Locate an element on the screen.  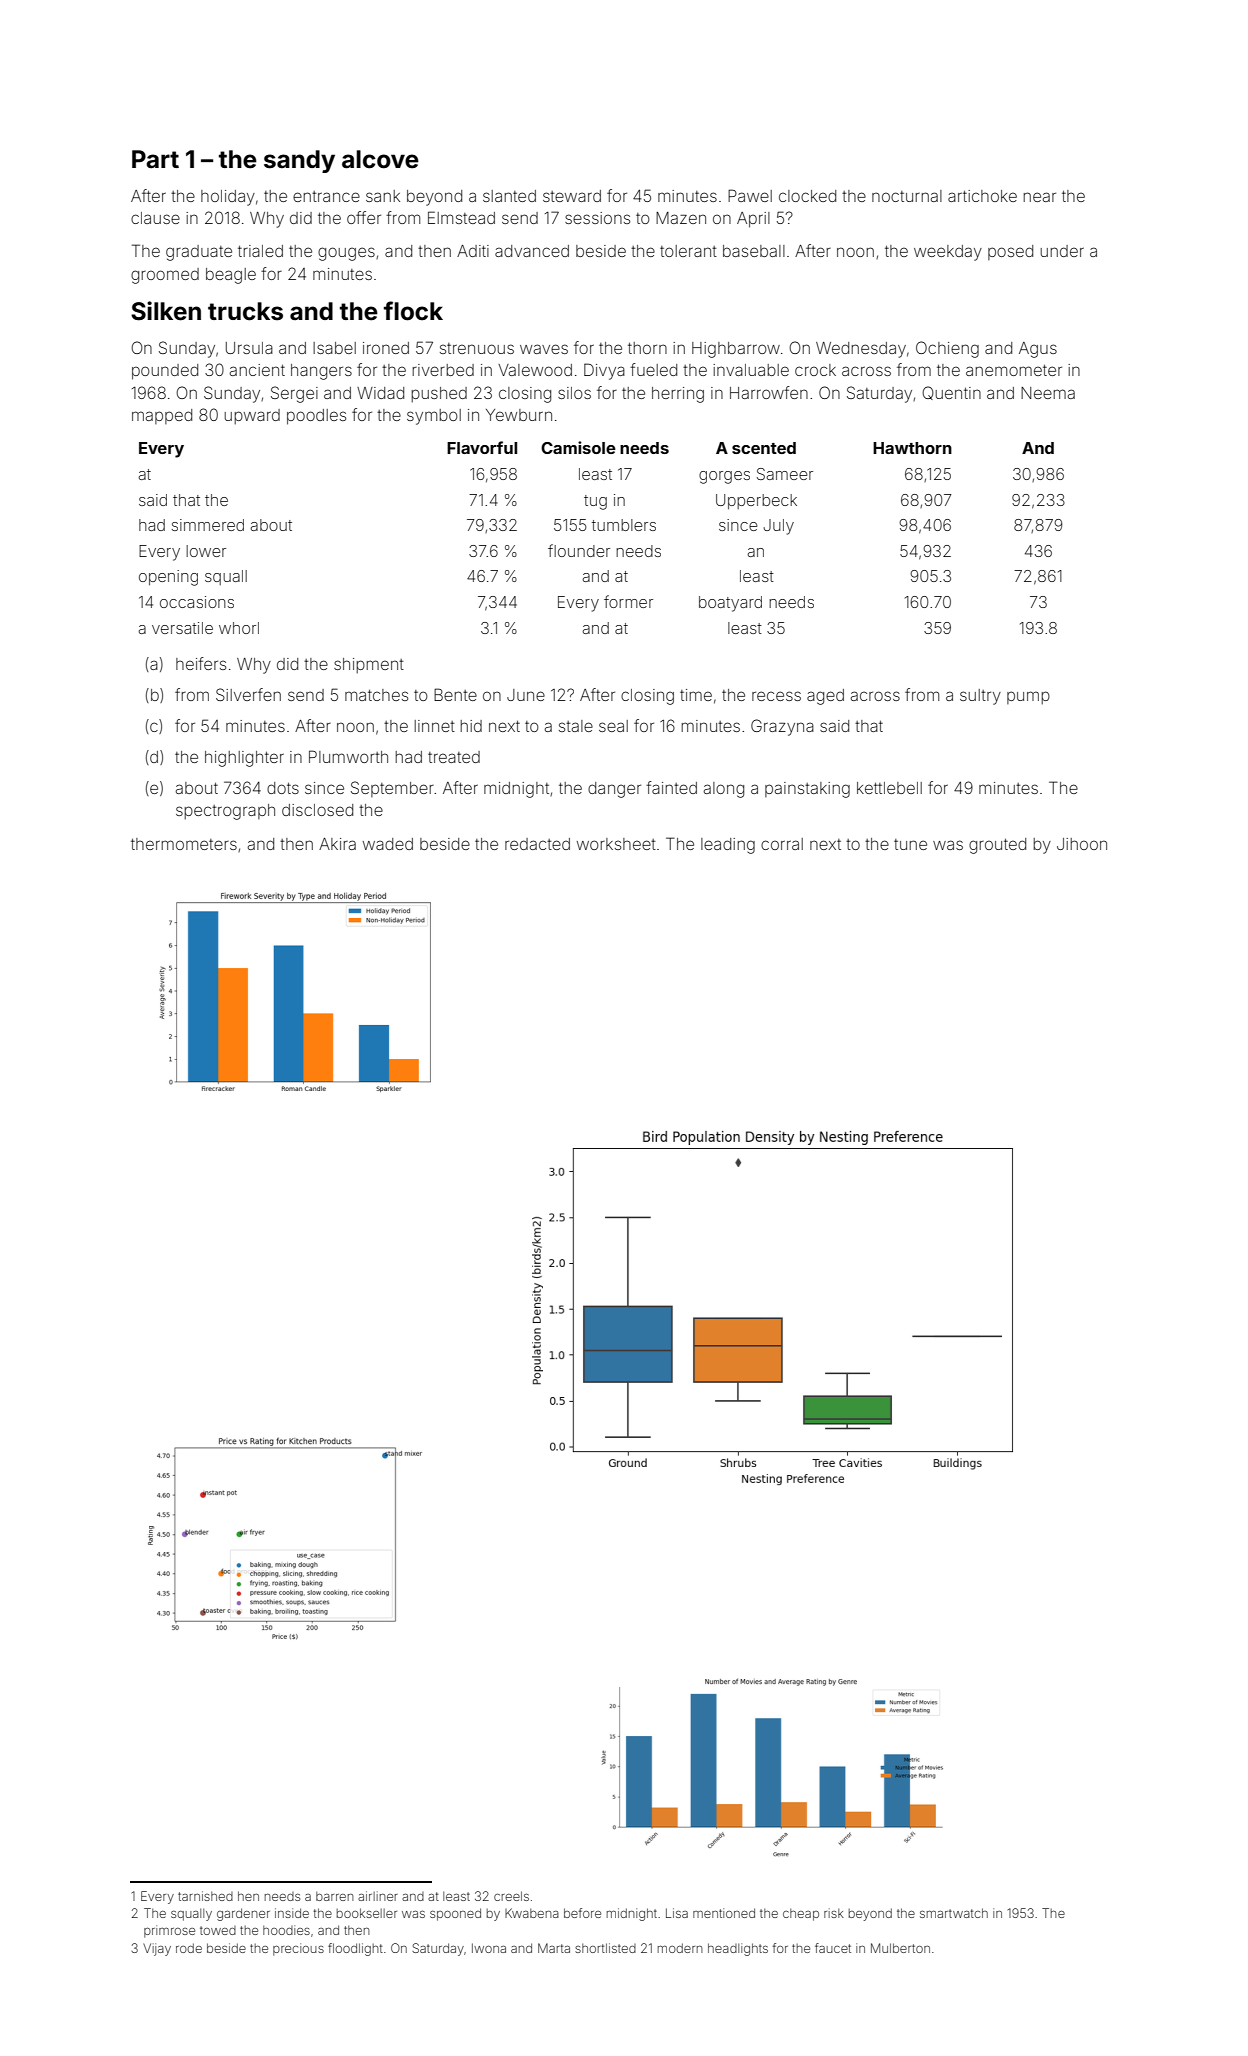
tune is located at coordinates (910, 844).
